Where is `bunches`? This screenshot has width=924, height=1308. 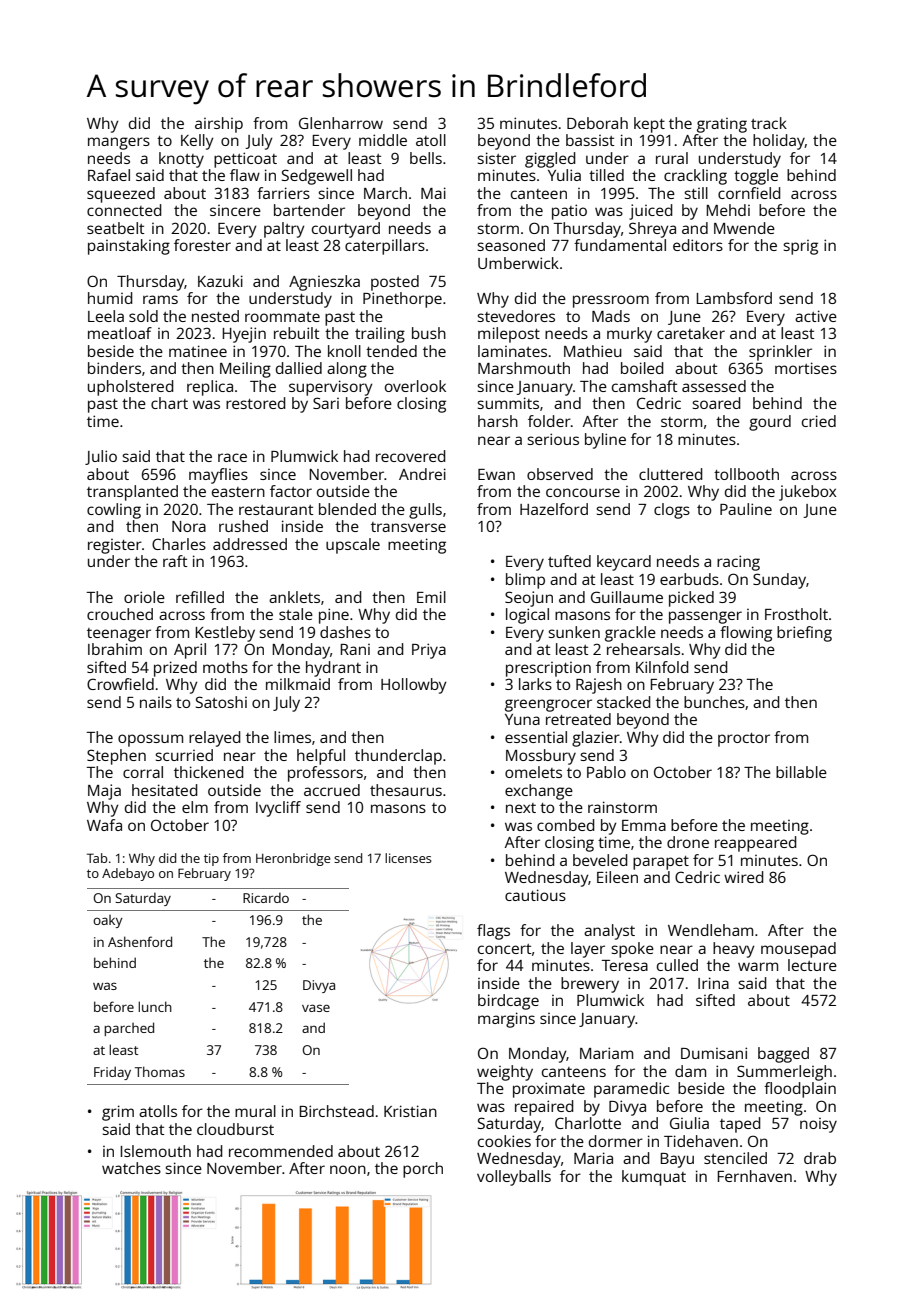 bunches is located at coordinates (714, 702).
